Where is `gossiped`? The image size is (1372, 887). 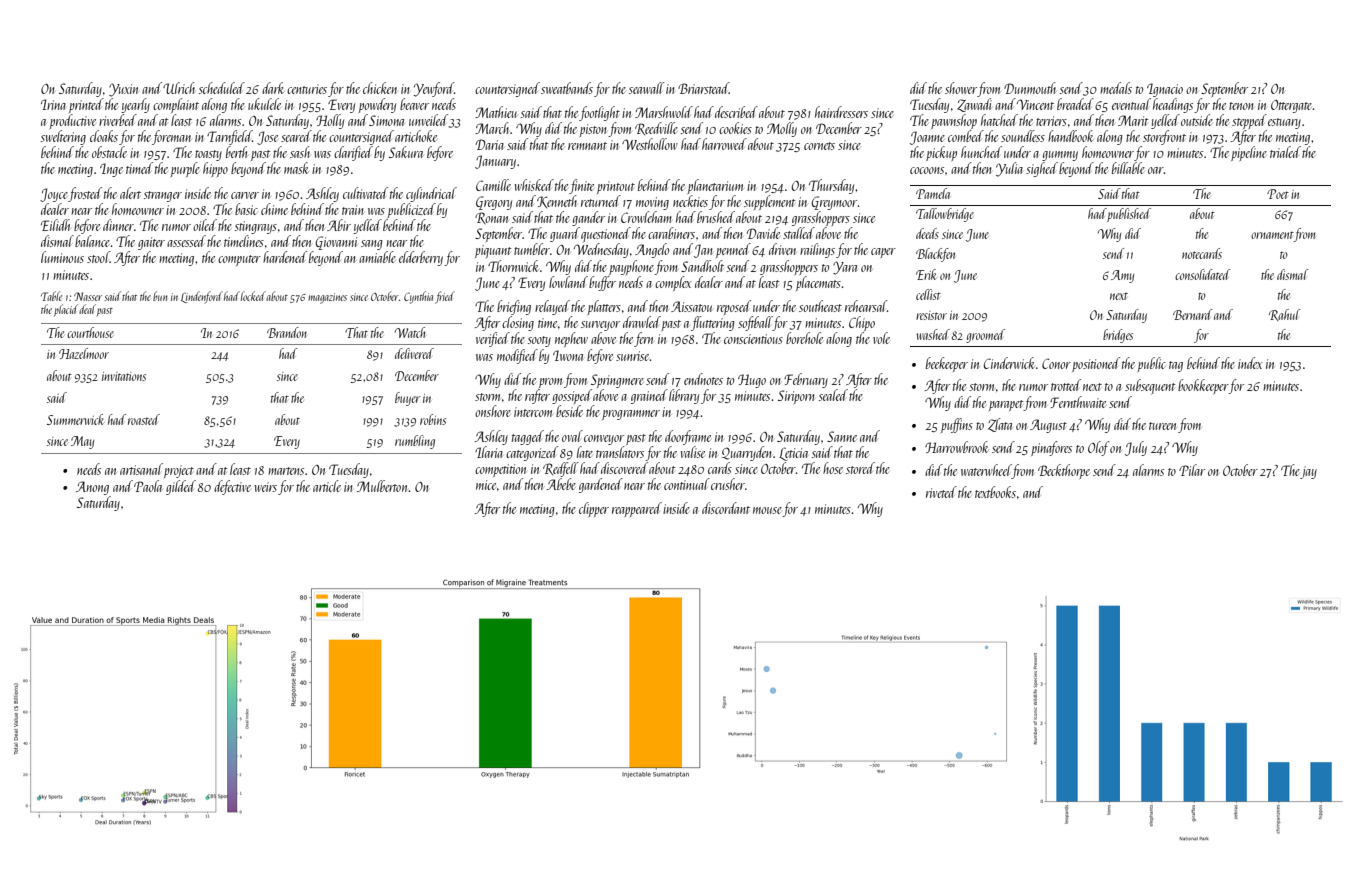
gossiped is located at coordinates (572, 396).
